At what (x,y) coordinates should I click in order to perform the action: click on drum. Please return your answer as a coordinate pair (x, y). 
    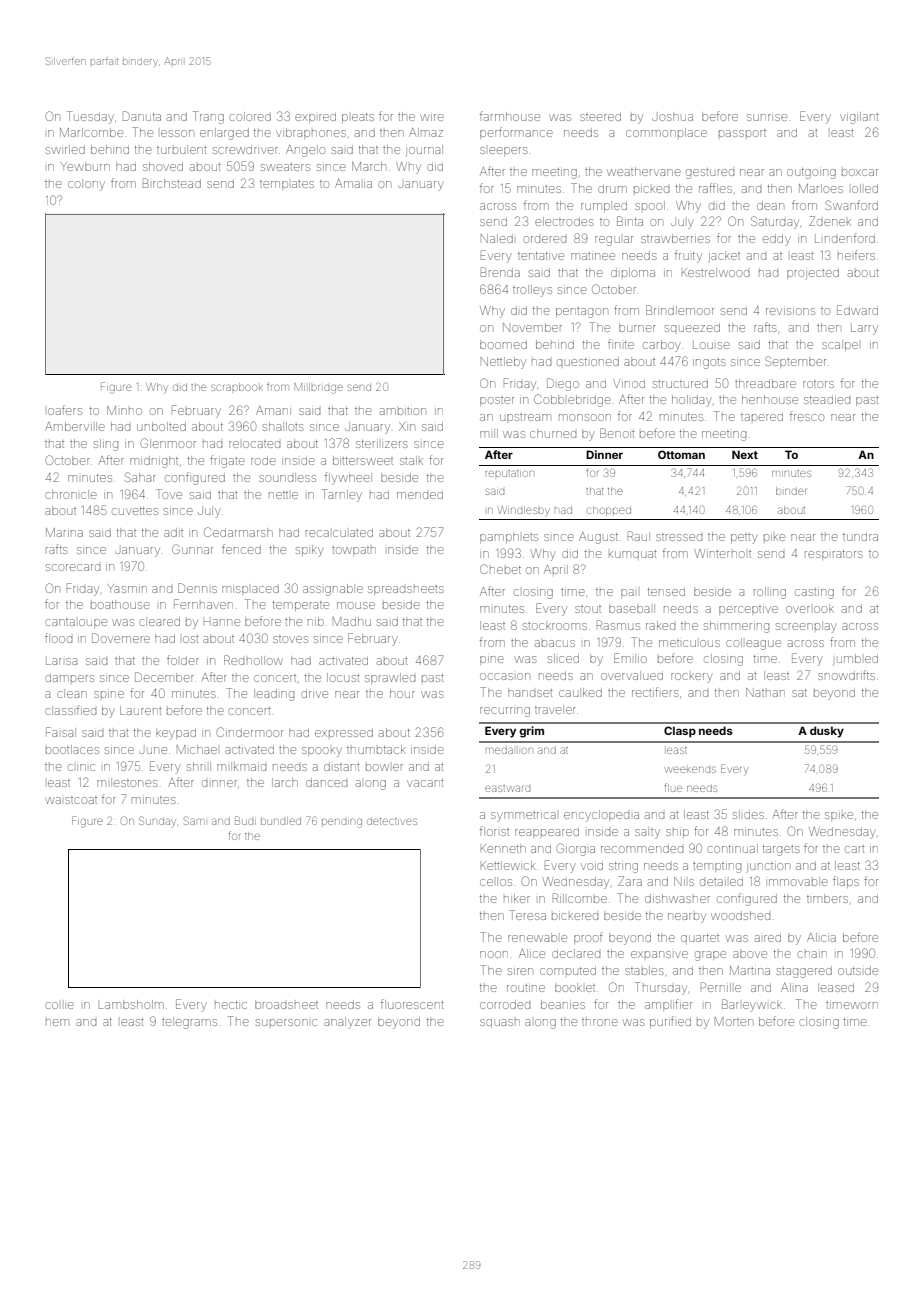
    Looking at the image, I should click on (612, 189).
